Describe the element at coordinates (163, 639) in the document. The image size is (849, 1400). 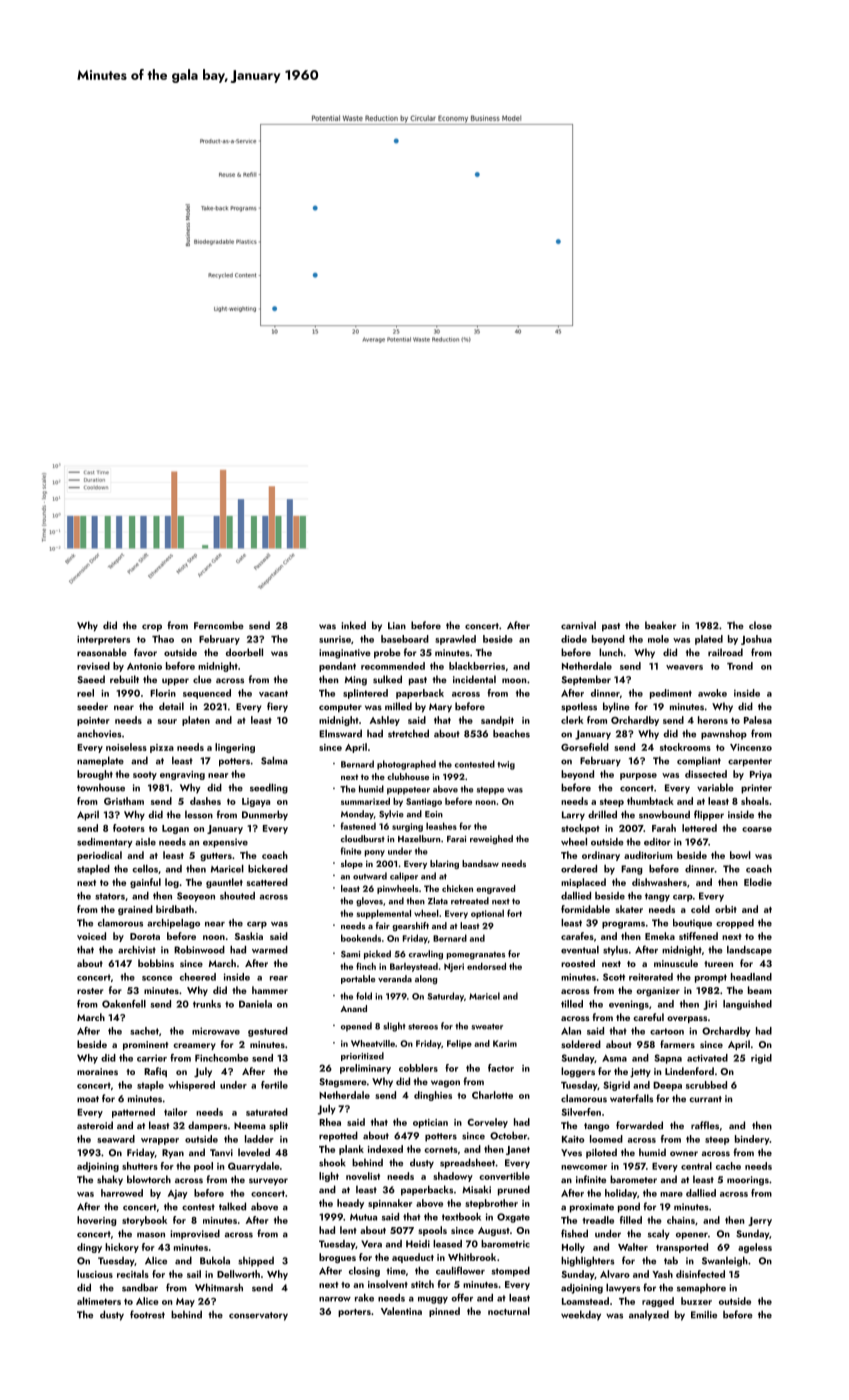
I see `Thao` at that location.
